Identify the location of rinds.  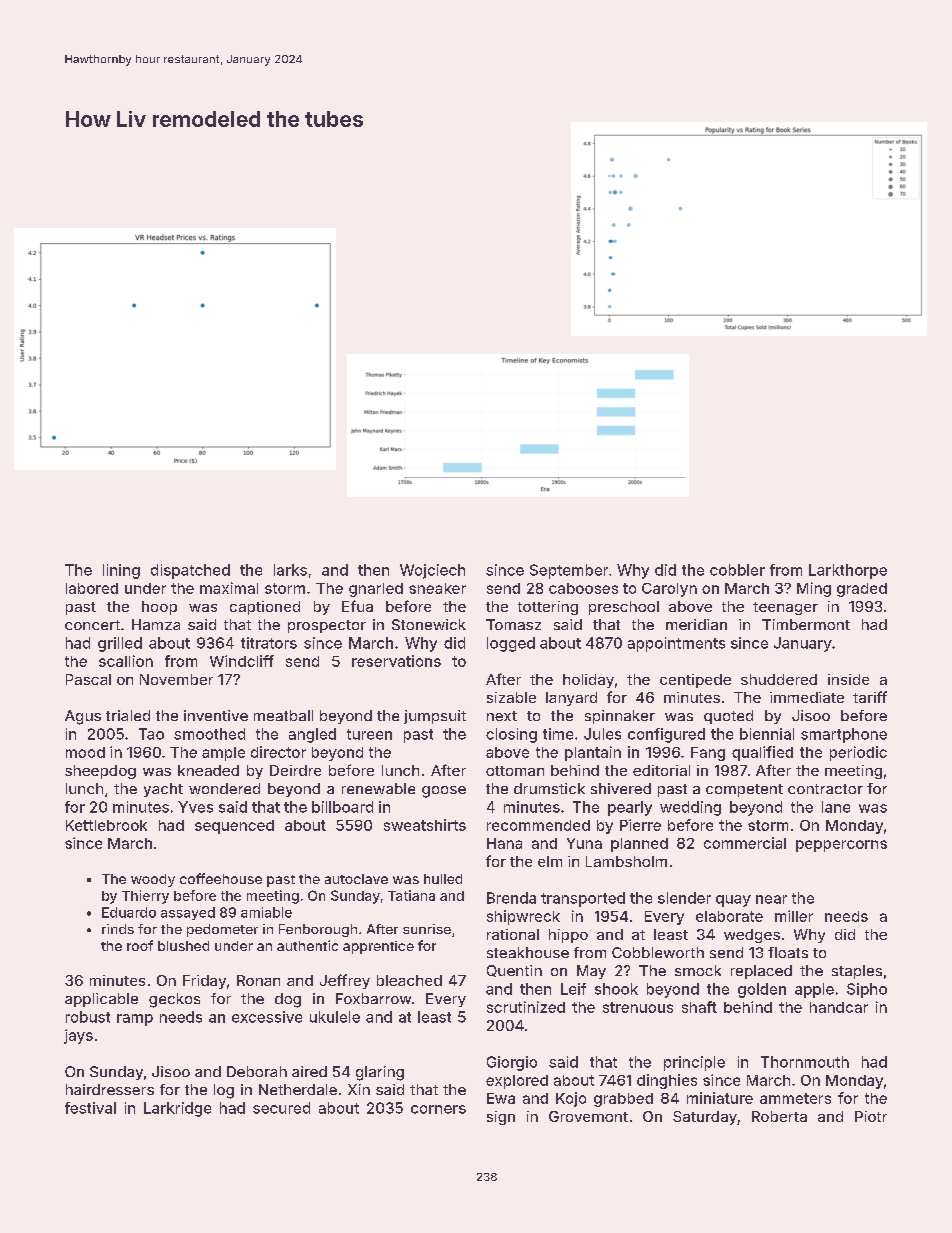
(118, 929).
